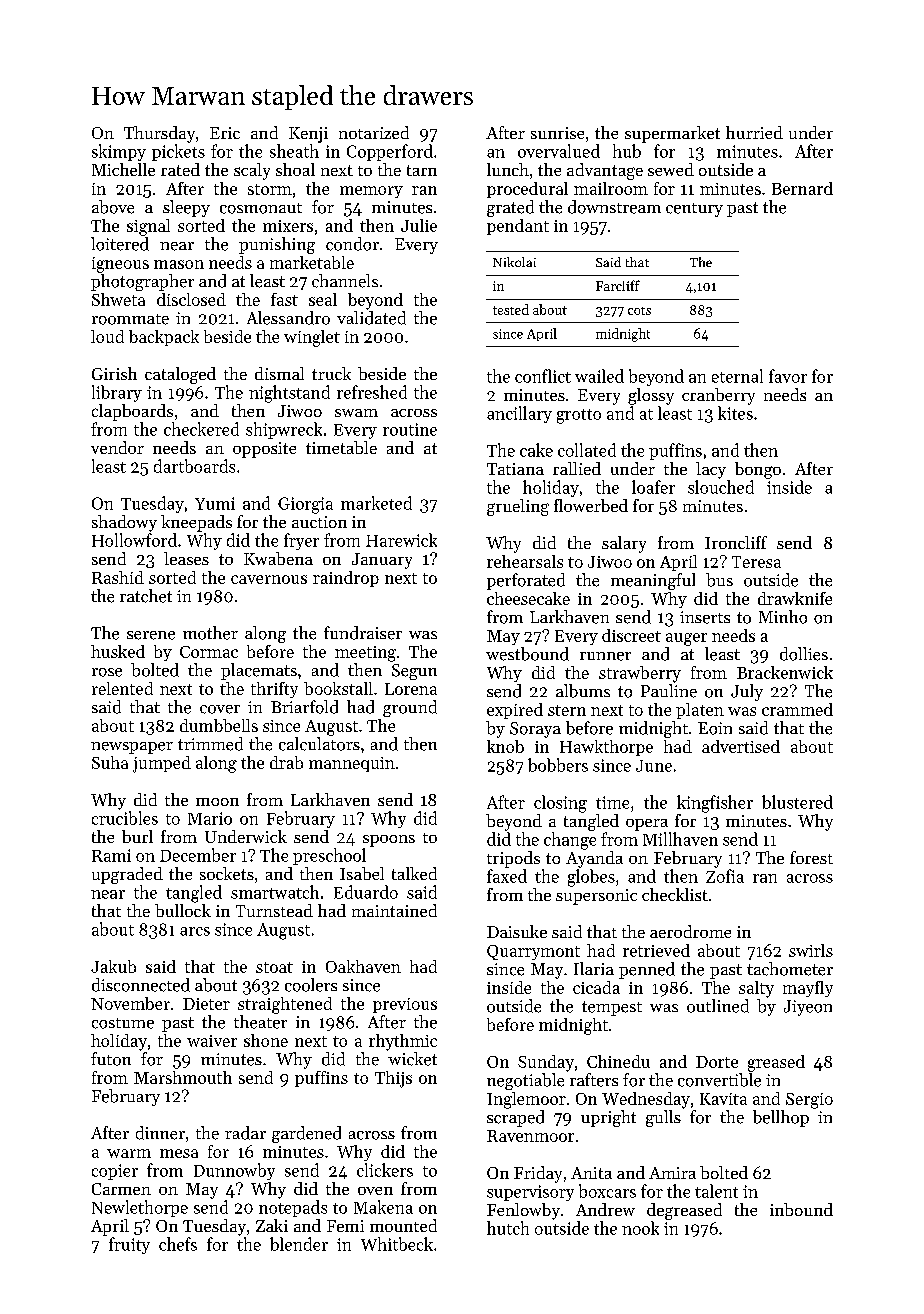  What do you see at coordinates (671, 169) in the page?
I see `sewed` at bounding box center [671, 169].
